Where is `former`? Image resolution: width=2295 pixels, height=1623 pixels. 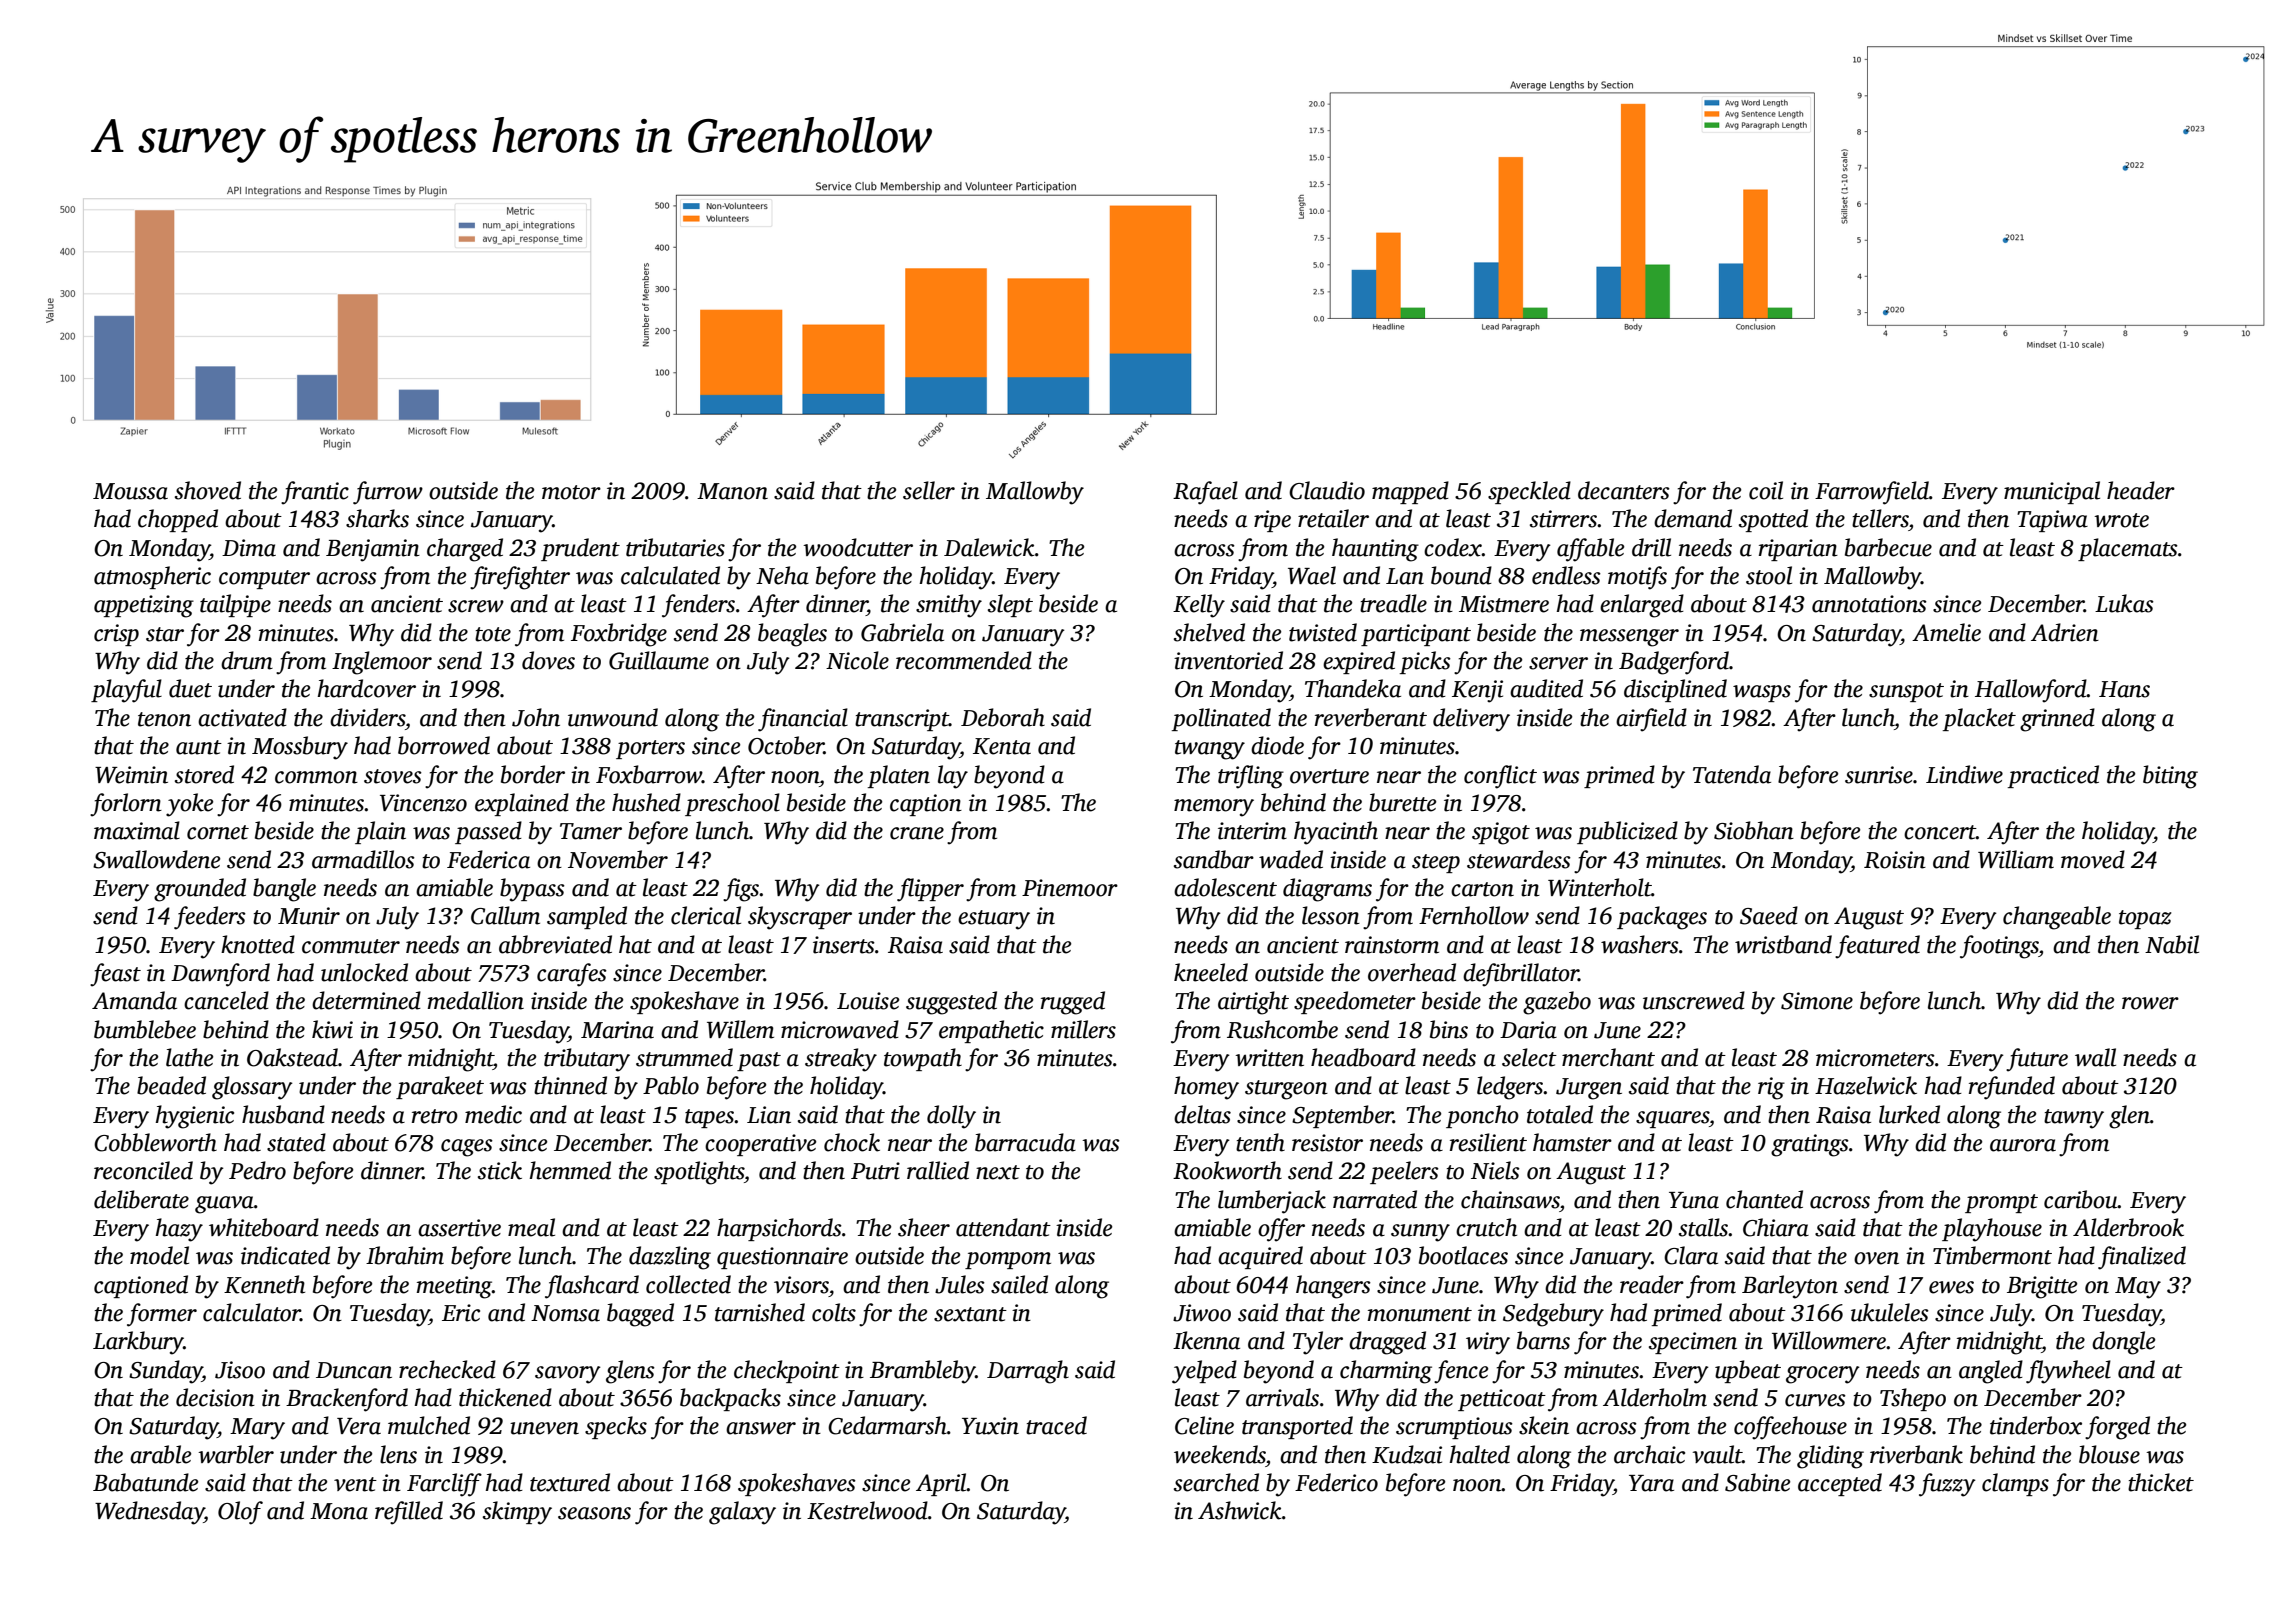
former is located at coordinates (162, 1315).
